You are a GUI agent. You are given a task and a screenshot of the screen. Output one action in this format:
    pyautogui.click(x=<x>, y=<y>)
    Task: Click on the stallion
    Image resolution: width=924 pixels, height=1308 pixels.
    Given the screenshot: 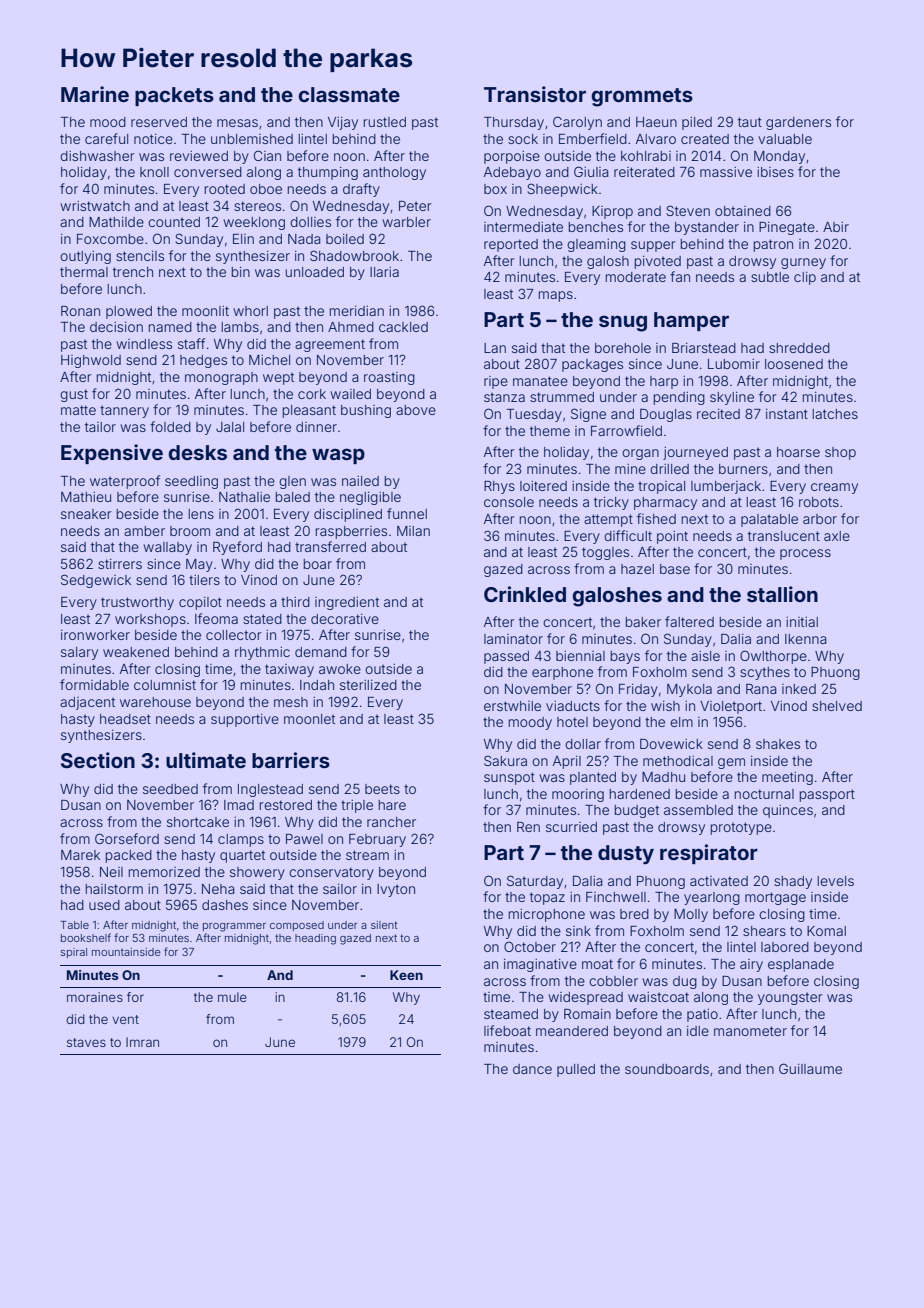 What is the action you would take?
    pyautogui.click(x=782, y=594)
